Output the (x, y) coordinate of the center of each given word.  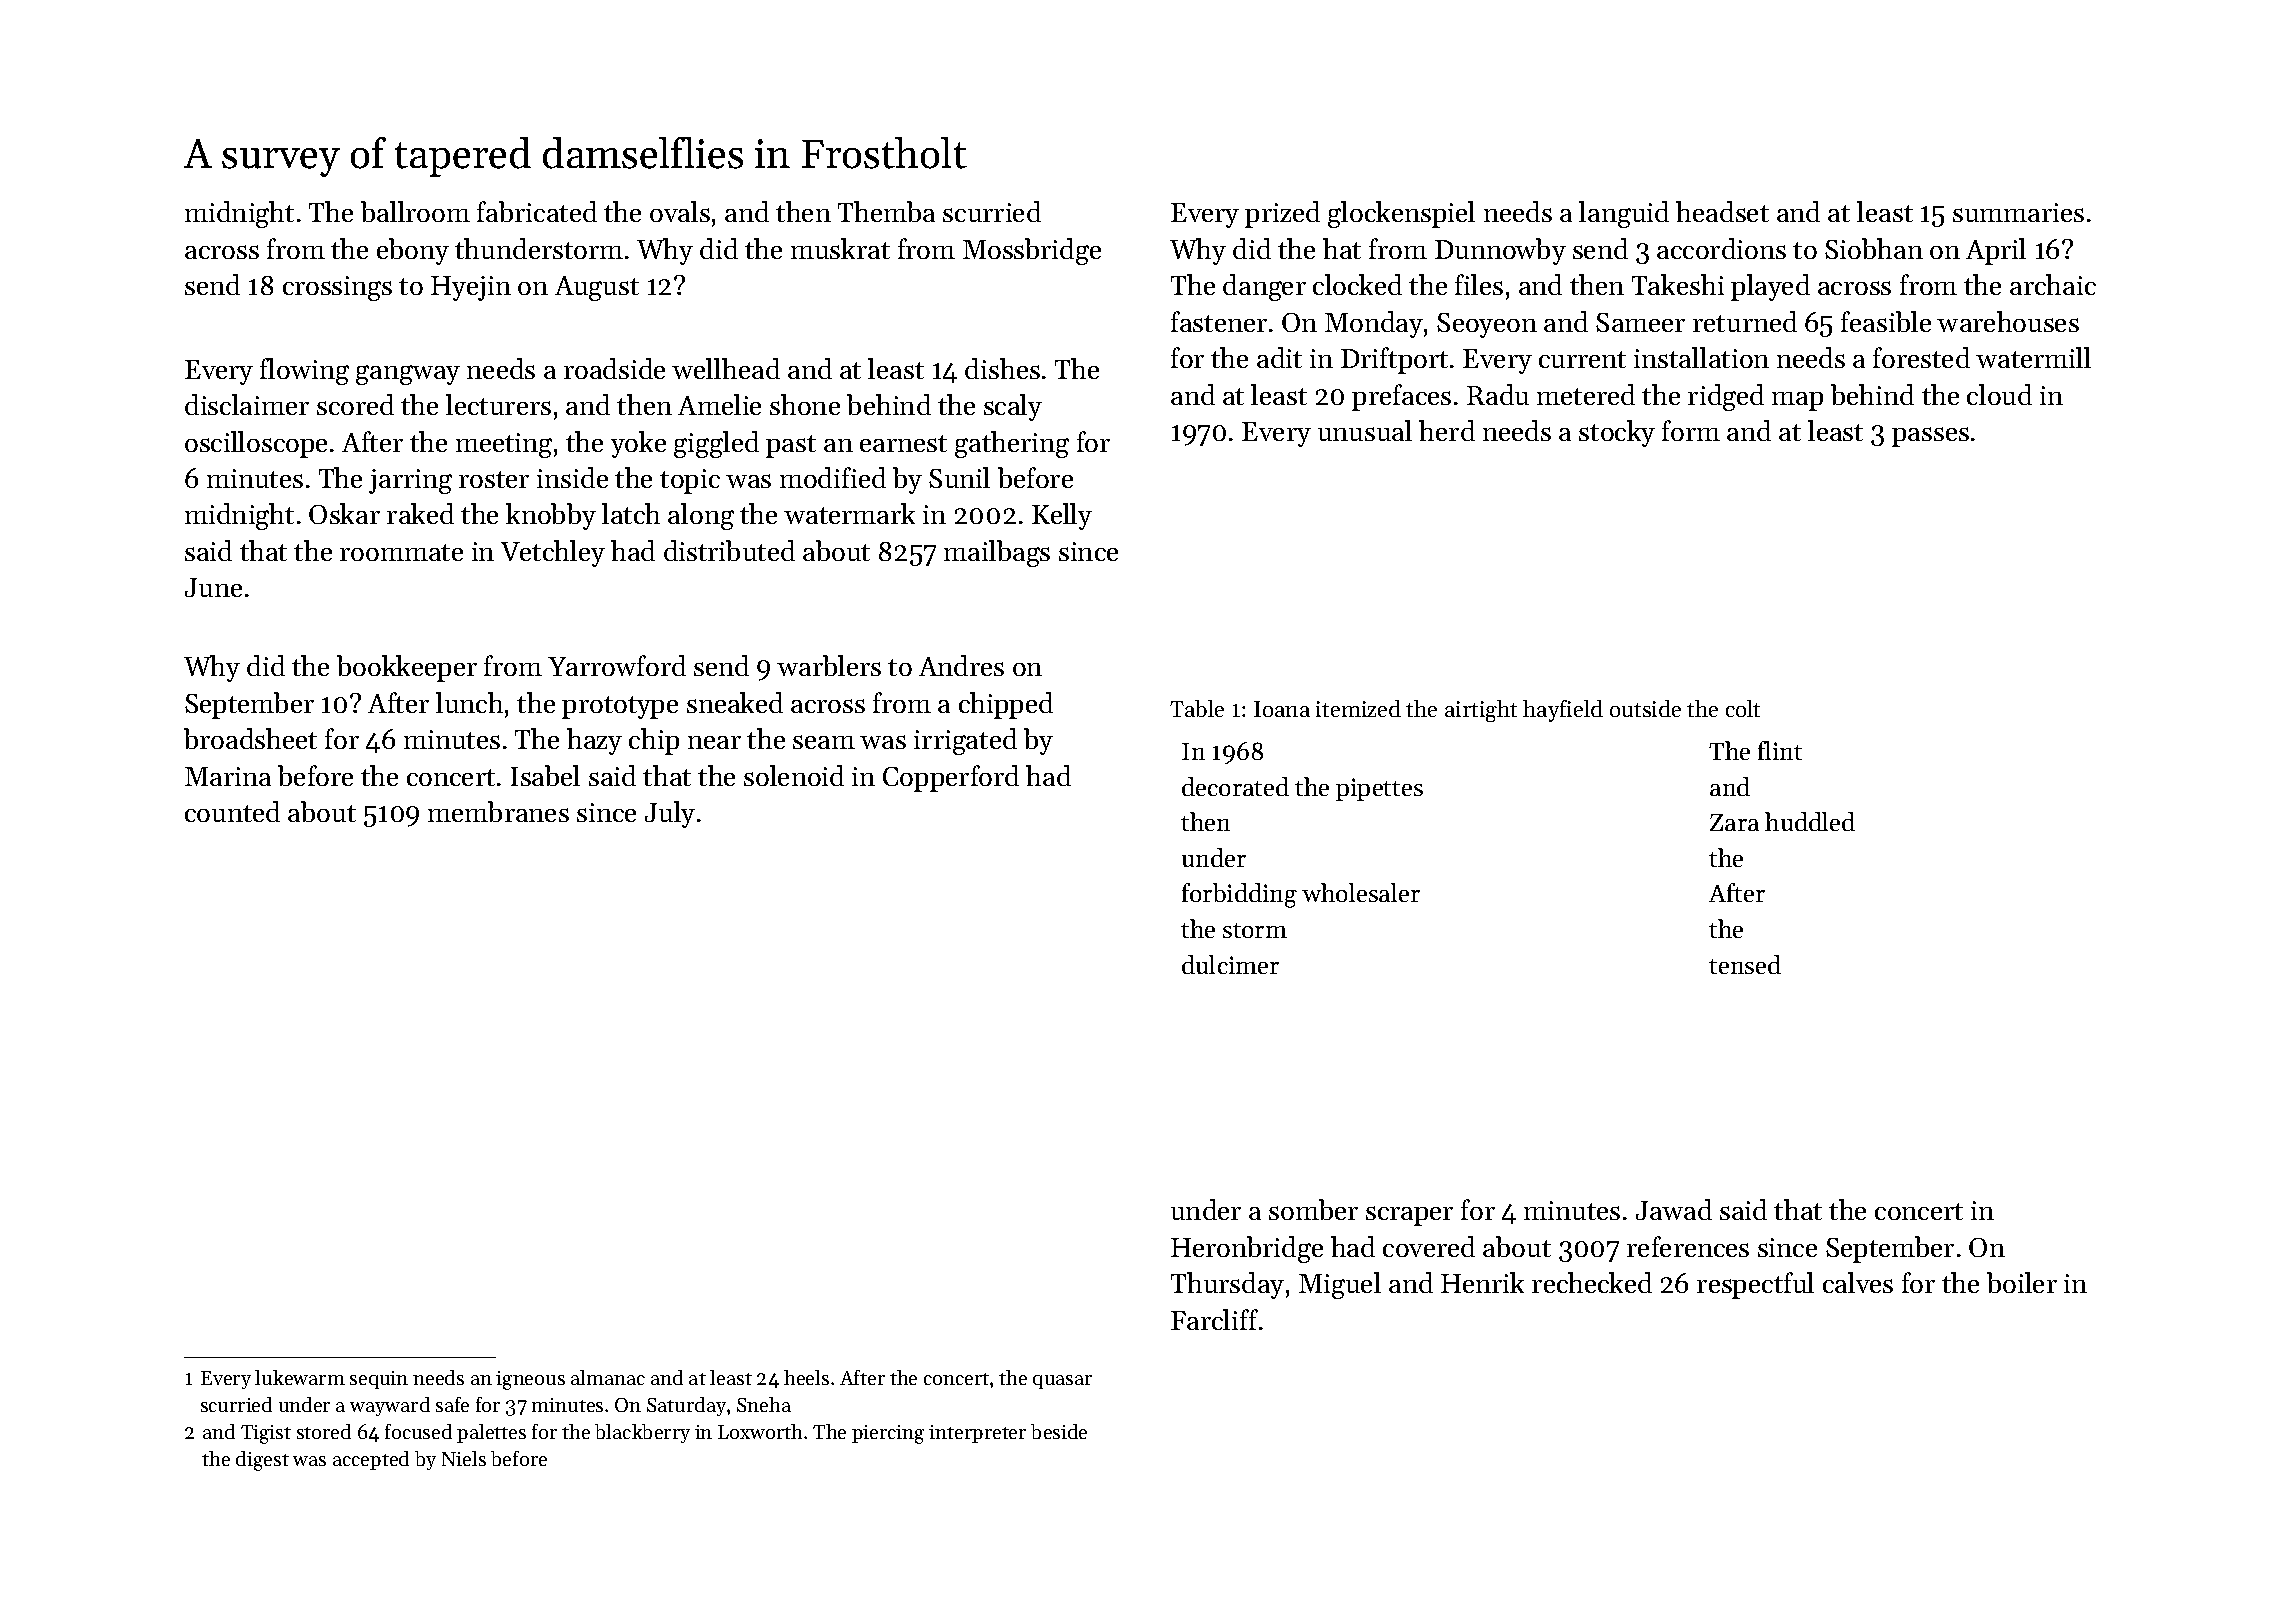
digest (262, 1461)
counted (232, 811)
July (670, 814)
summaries (2018, 212)
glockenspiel (1401, 214)
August (597, 288)
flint (1780, 750)
